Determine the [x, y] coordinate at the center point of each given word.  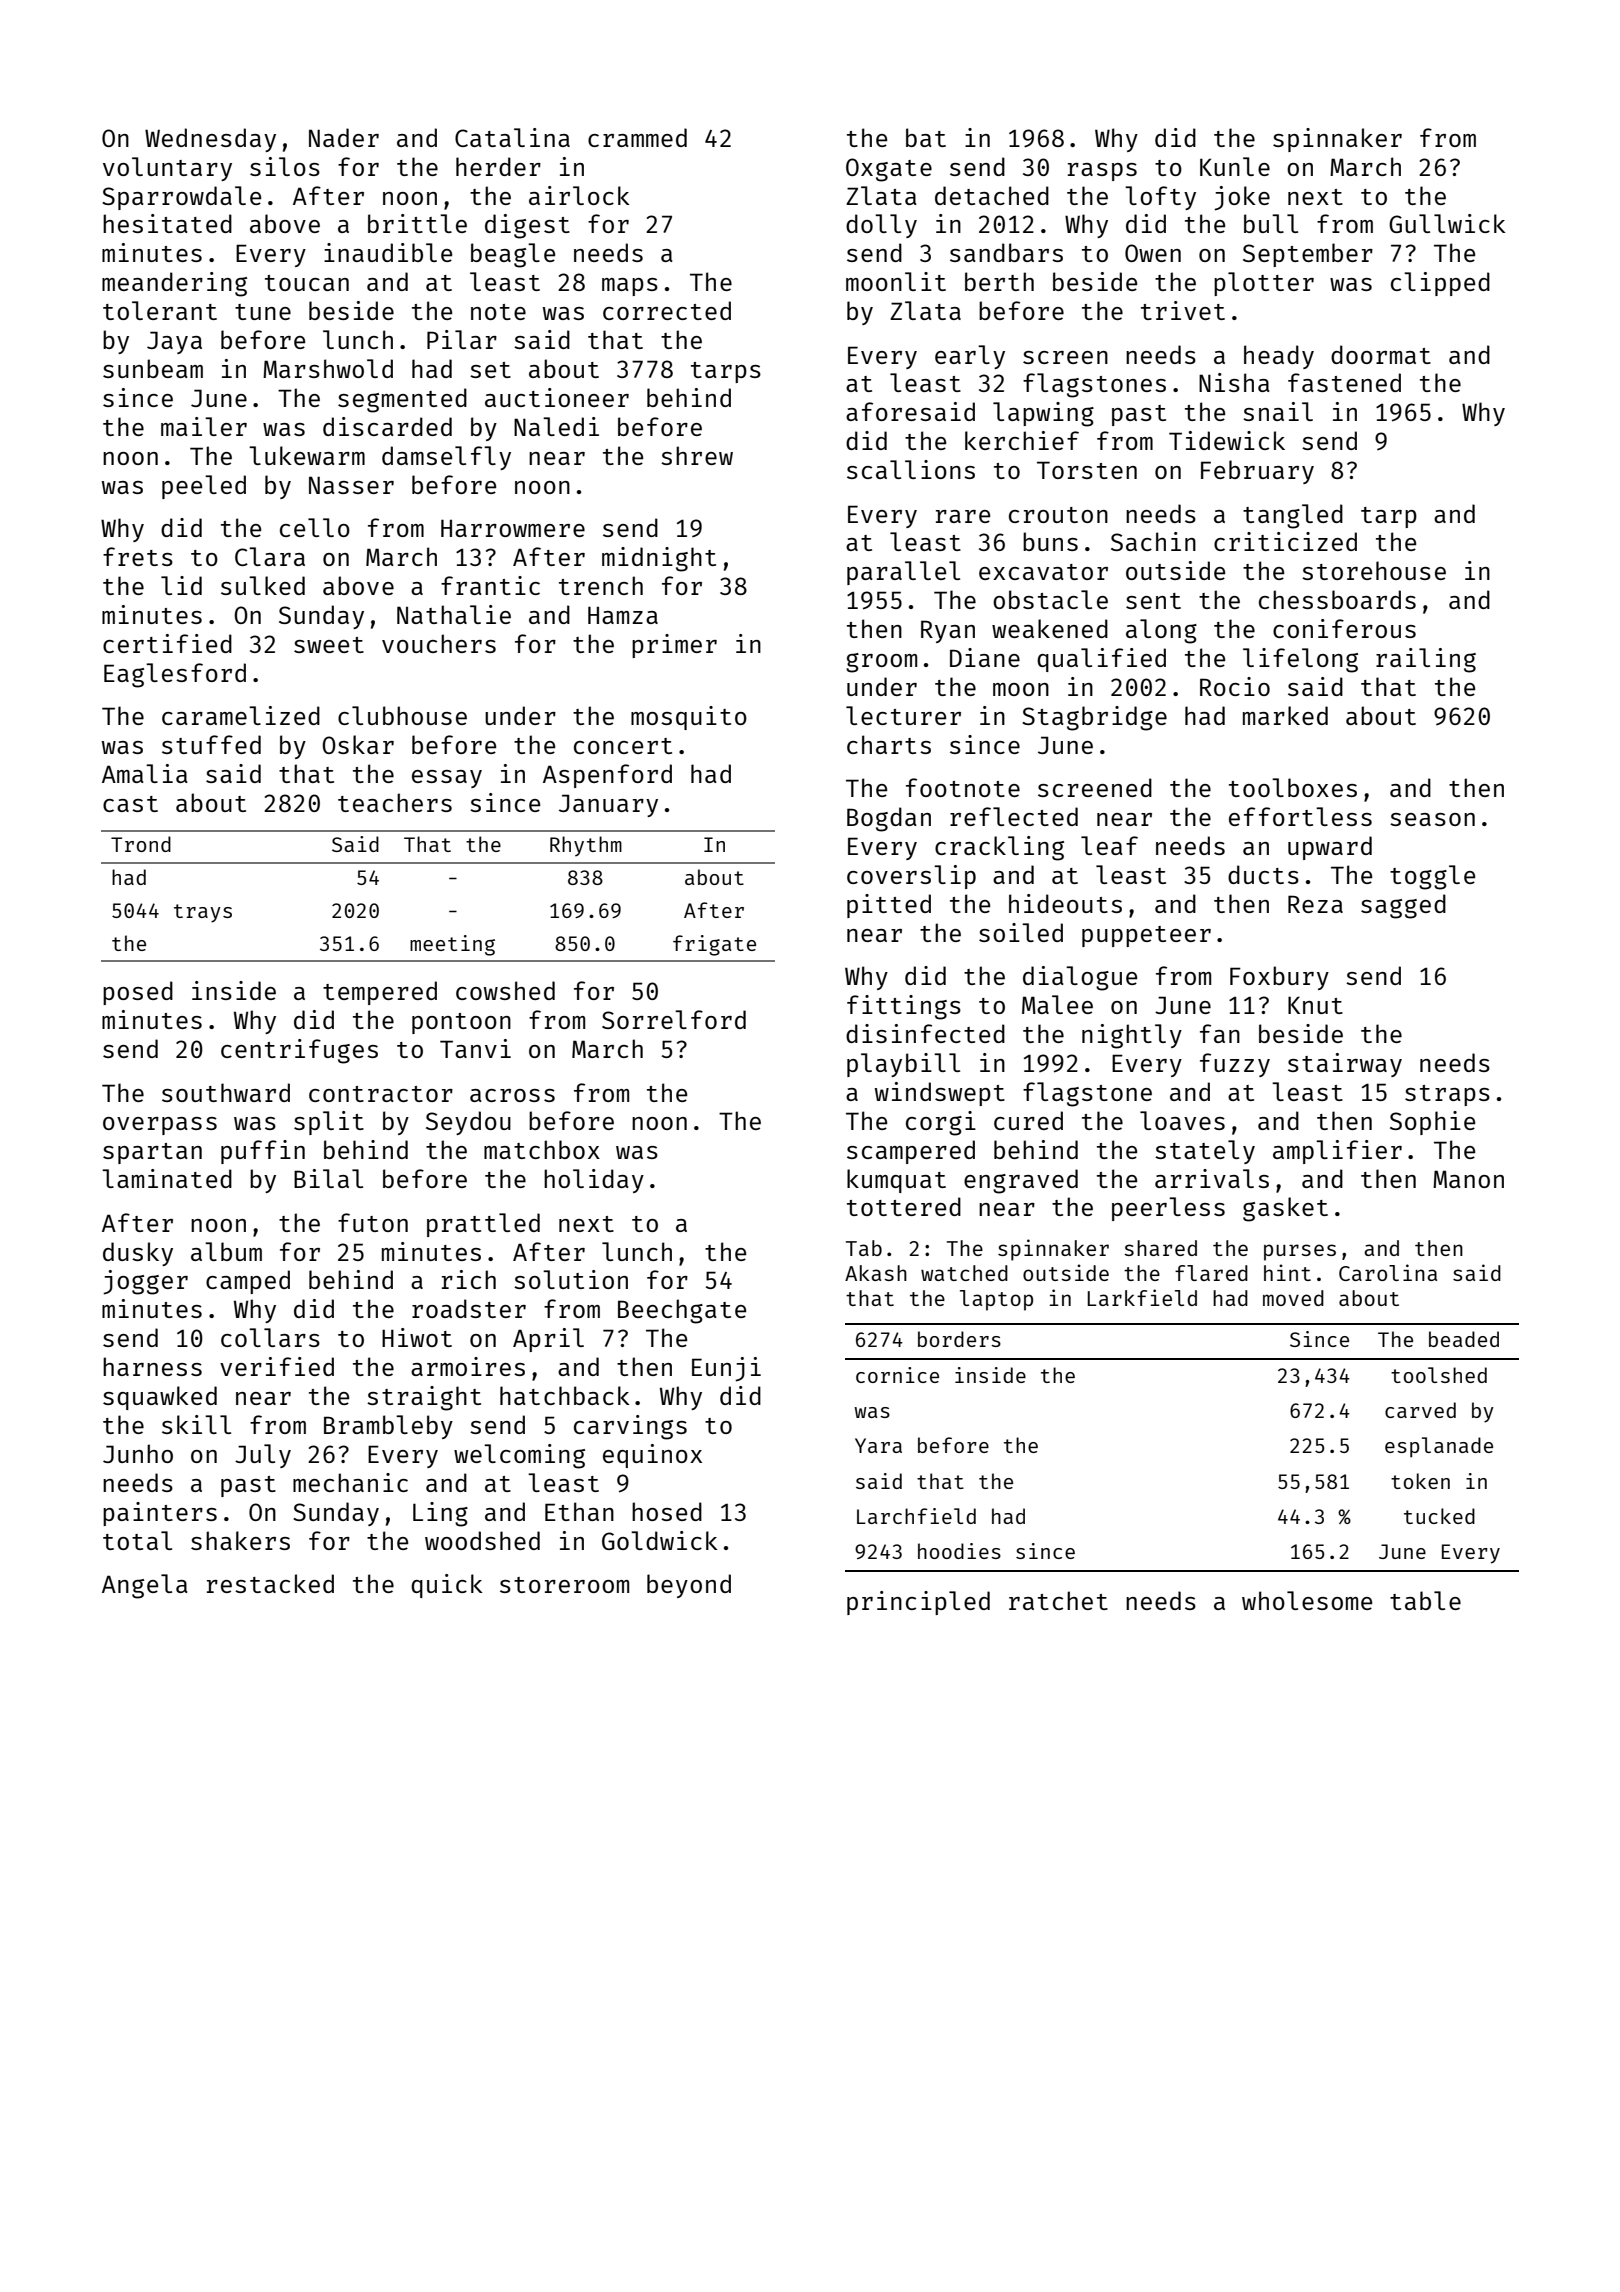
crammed [637, 137]
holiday [594, 1181]
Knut [1315, 1005]
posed [138, 993]
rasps [1102, 172]
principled [918, 1603]
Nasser [351, 485]
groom [881, 663]
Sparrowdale [181, 198]
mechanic [350, 1482]
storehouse [1374, 570]
